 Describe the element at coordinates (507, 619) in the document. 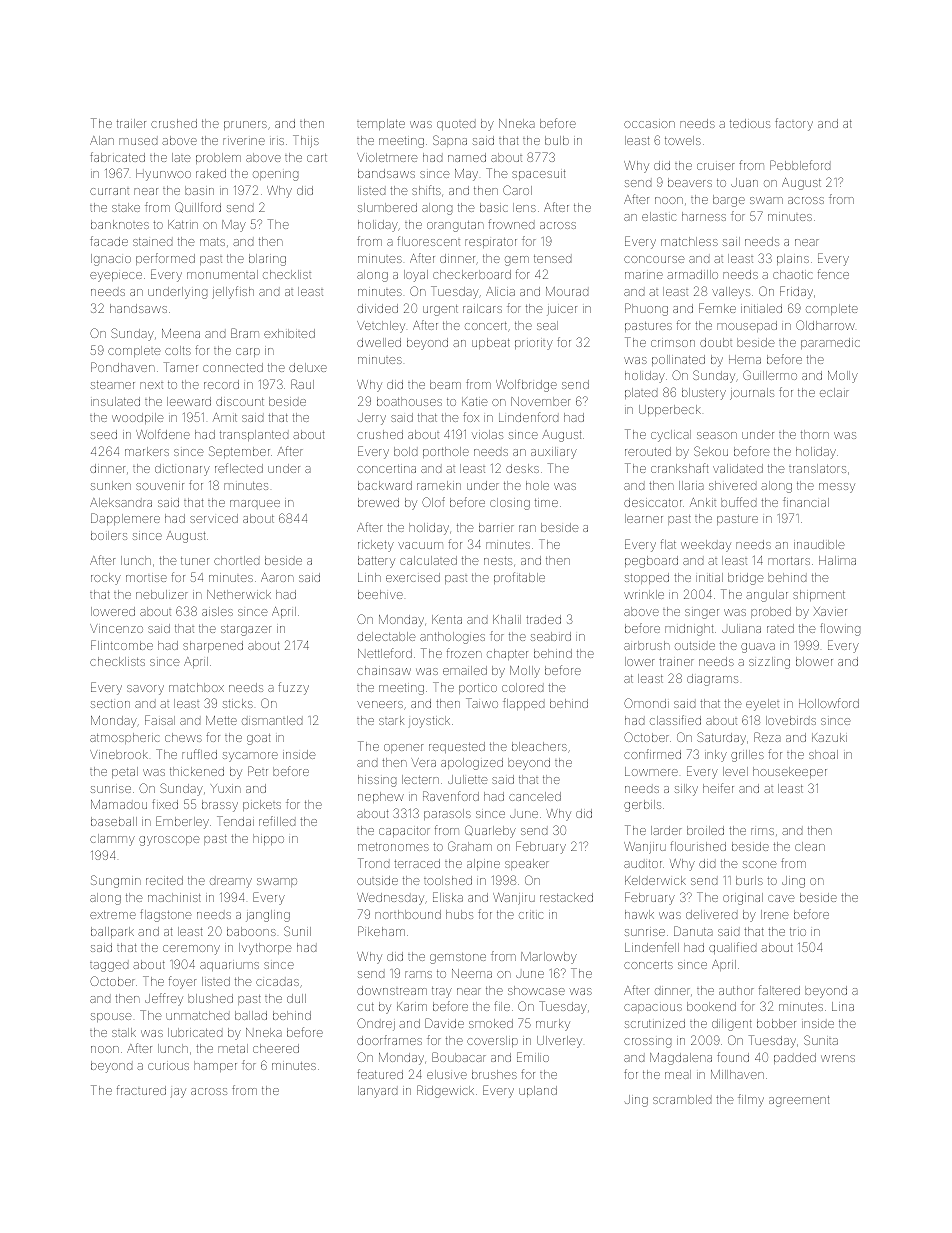

I see `Khalil` at that location.
